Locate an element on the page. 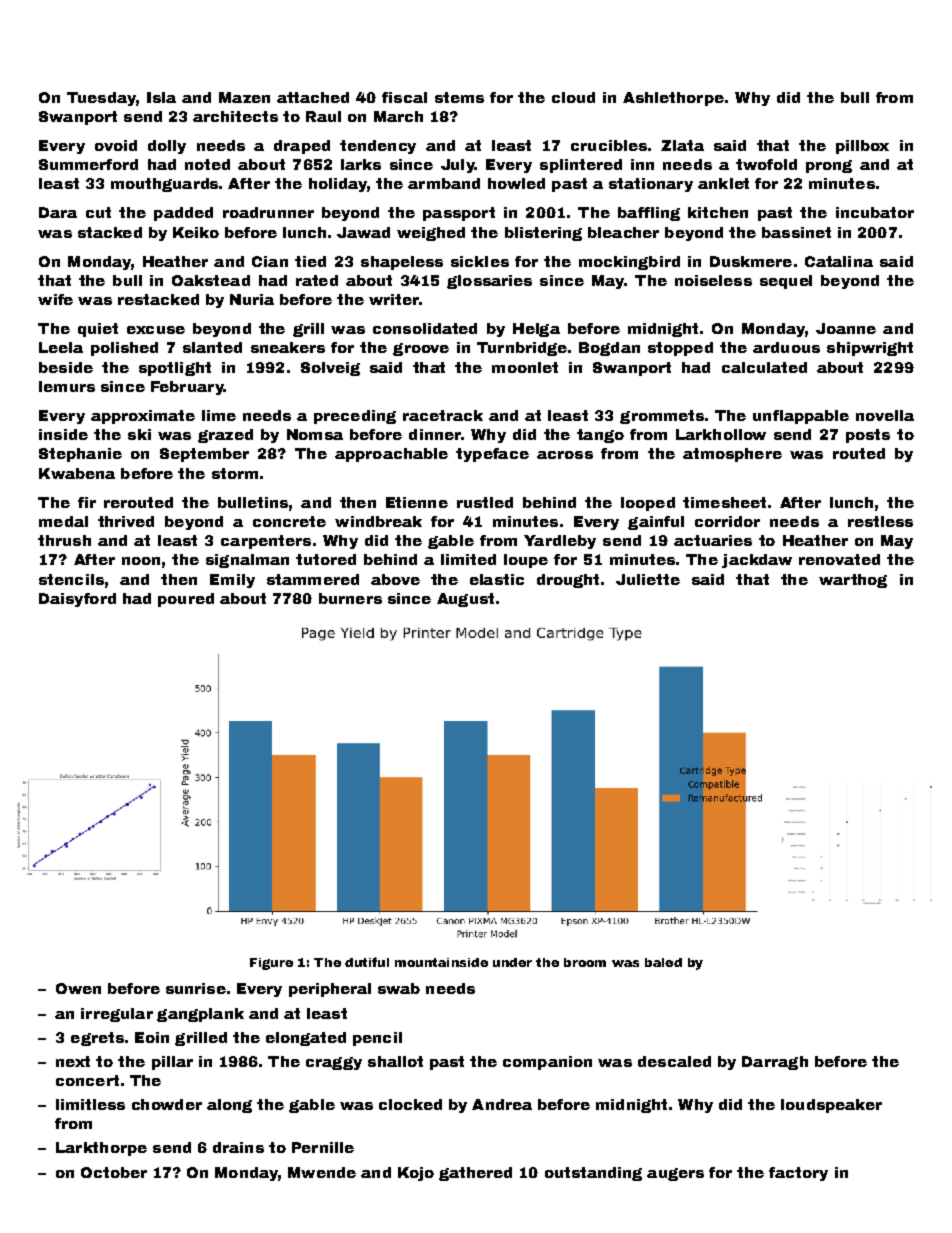  peripheral is located at coordinates (330, 990).
